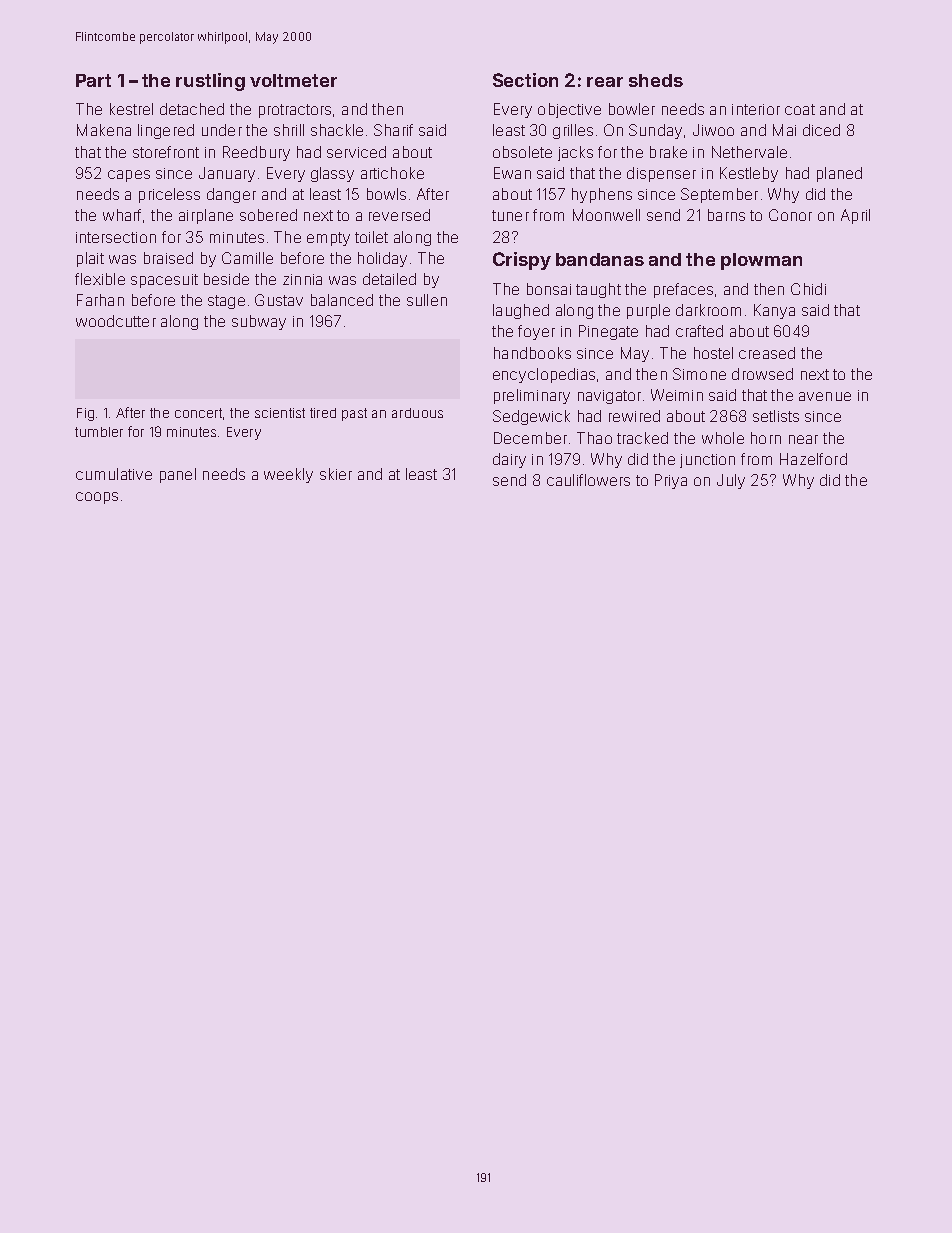 The image size is (952, 1233). Describe the element at coordinates (544, 375) in the screenshot. I see `encyclopedias` at that location.
